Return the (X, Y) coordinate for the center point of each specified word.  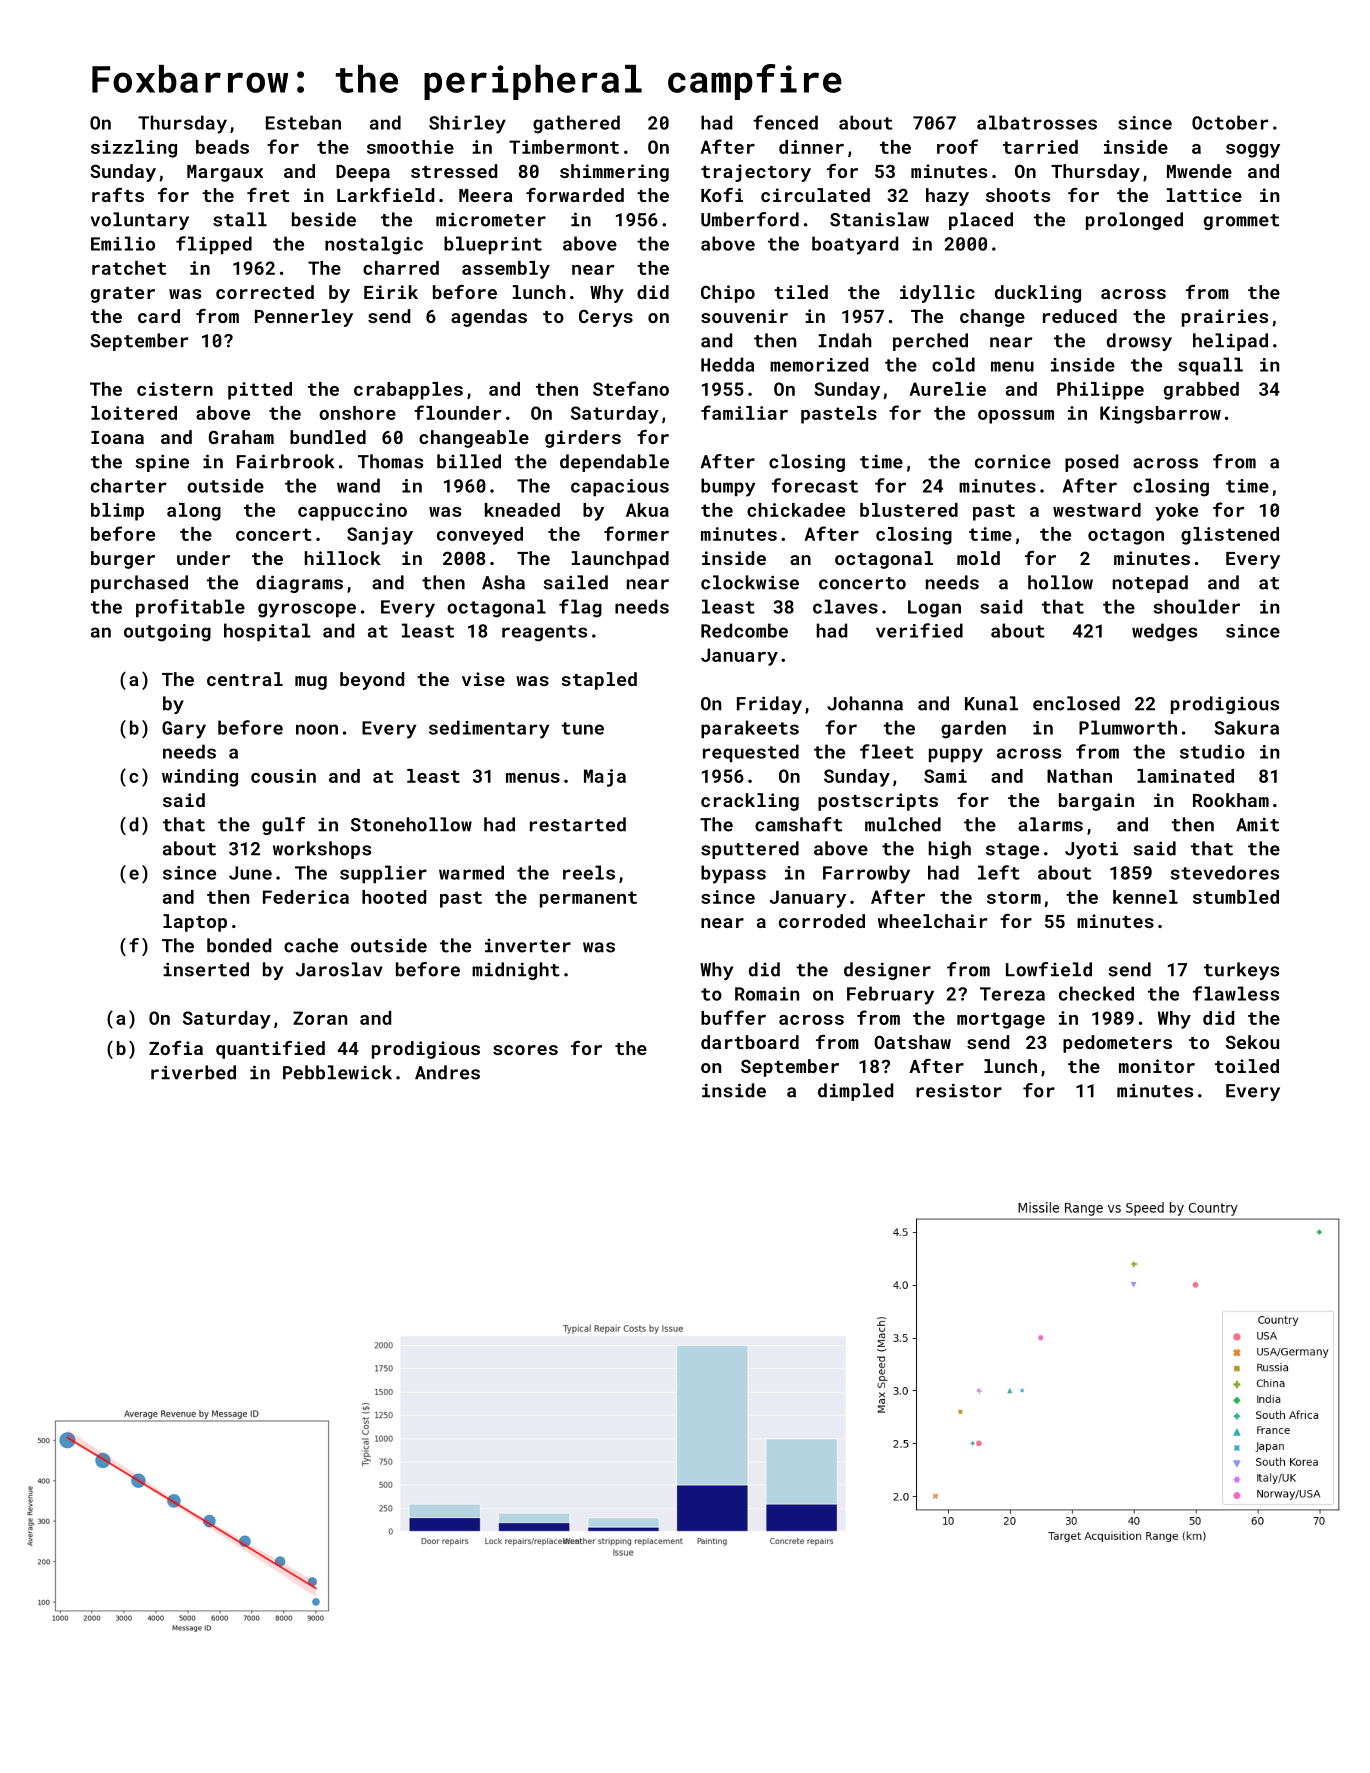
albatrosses (1037, 122)
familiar (744, 412)
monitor (1157, 1066)
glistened (1230, 536)
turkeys (1241, 971)
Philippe (1100, 391)
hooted (394, 897)
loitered (134, 413)
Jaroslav (339, 969)
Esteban (303, 122)
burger (123, 560)
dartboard (750, 1042)
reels (589, 872)
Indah (845, 340)
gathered (576, 124)
